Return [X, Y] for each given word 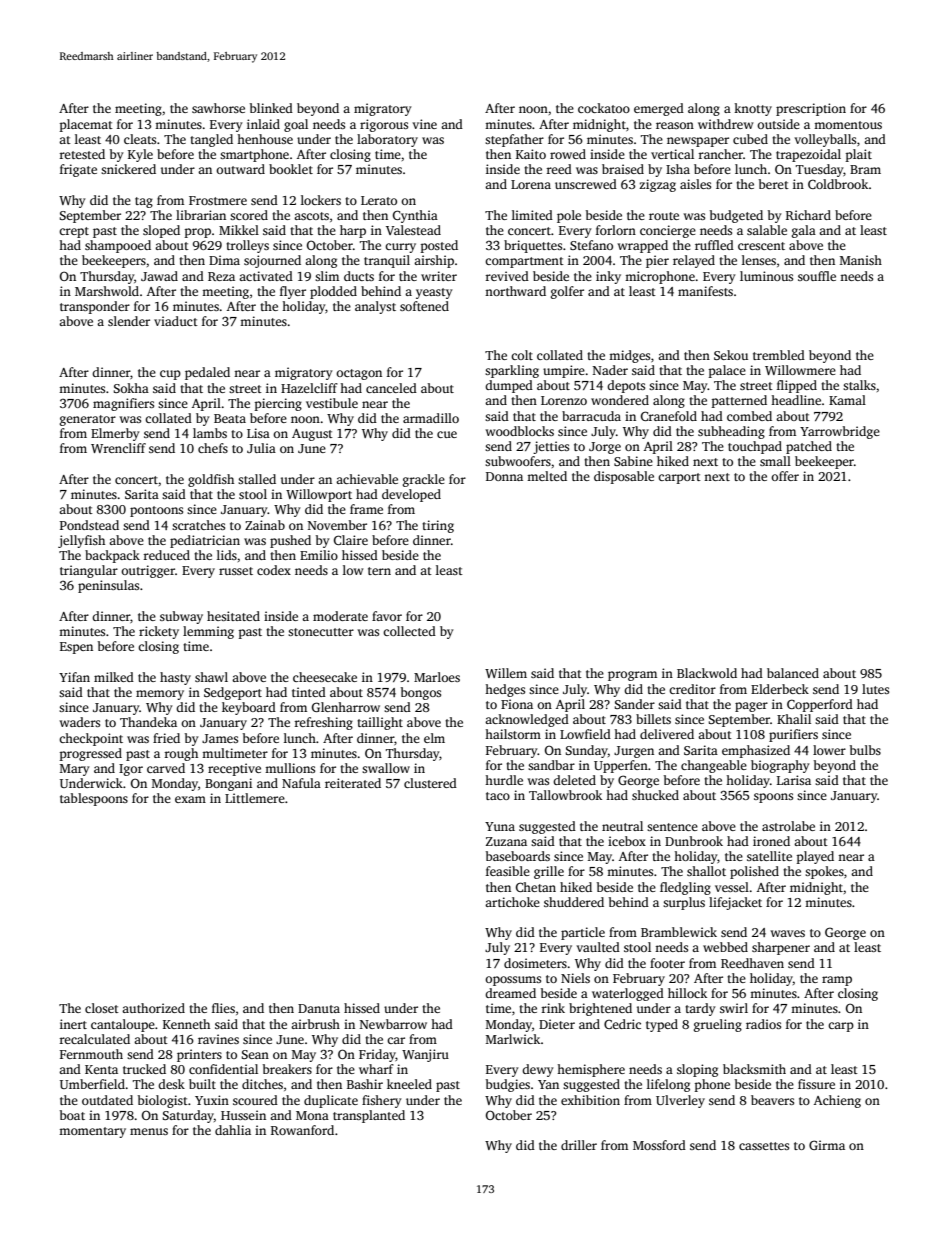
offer [785, 476]
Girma [827, 1145]
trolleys [247, 246]
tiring [438, 526]
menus [149, 1131]
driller [579, 1145]
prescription [811, 109]
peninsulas [108, 586]
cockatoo [604, 108]
